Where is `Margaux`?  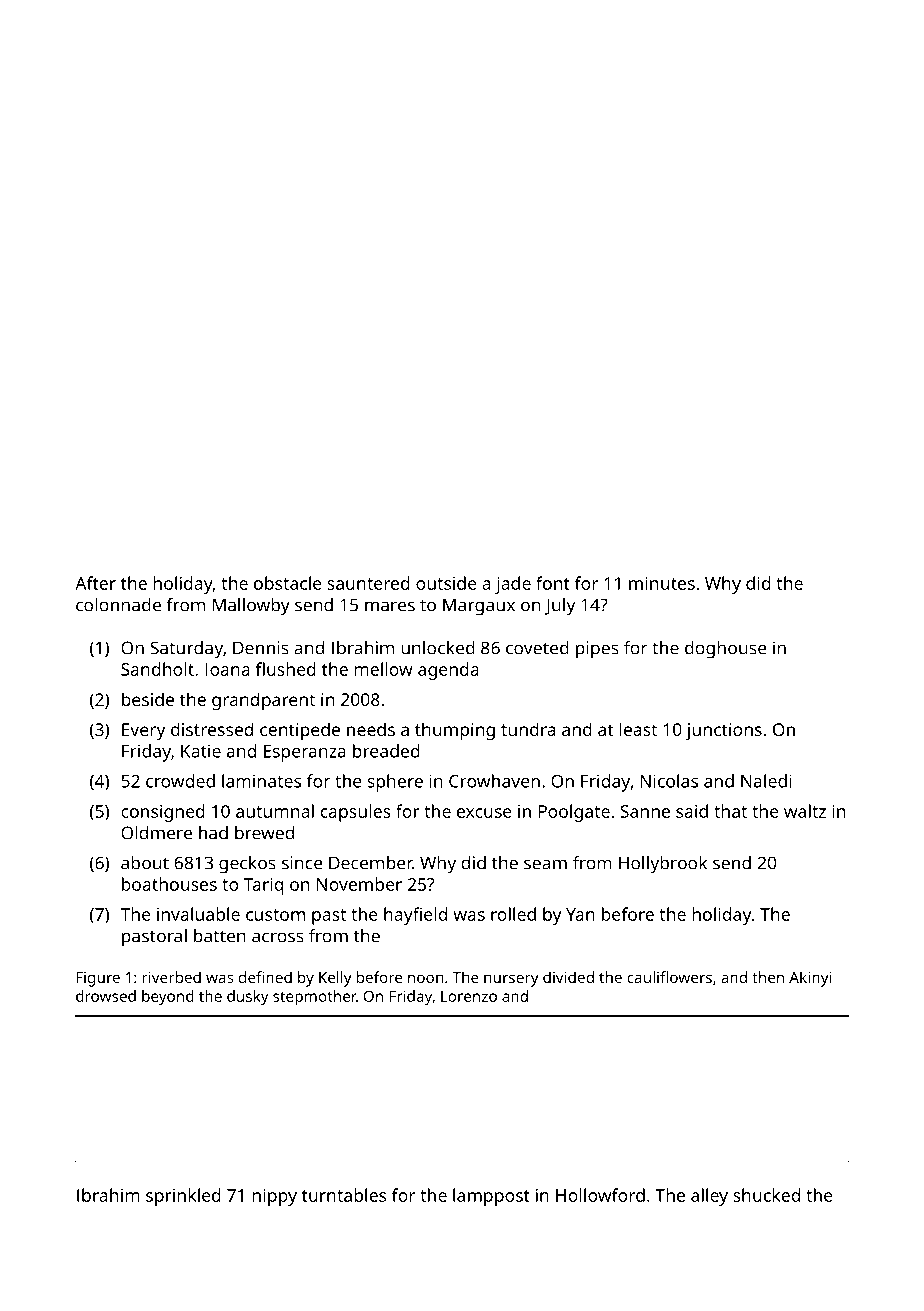 Margaux is located at coordinates (479, 607).
